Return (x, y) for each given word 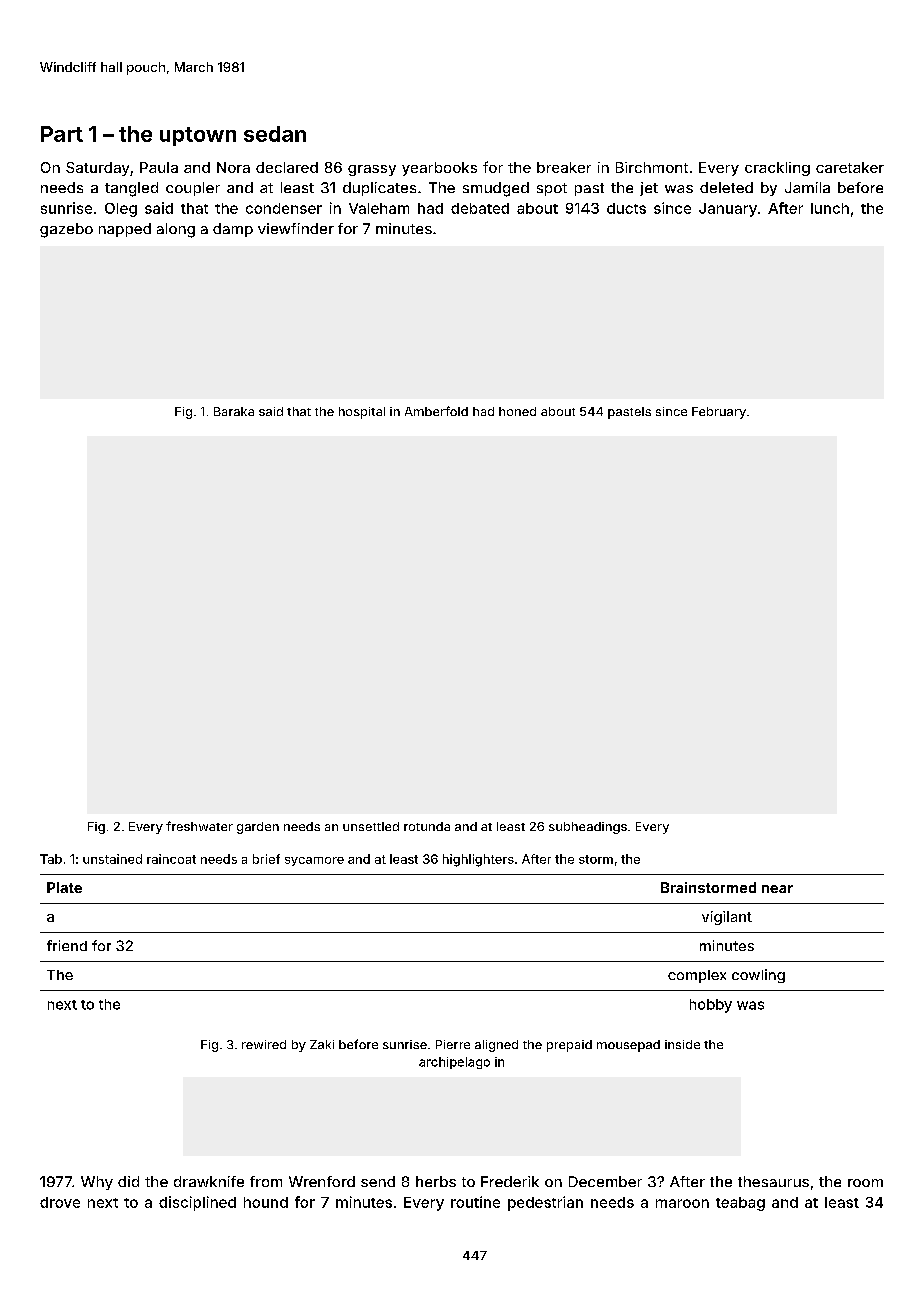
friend (67, 945)
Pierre (453, 1044)
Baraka (234, 411)
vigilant (727, 918)
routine (475, 1202)
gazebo (66, 230)
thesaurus (773, 1181)
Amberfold (436, 411)
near (777, 889)
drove (60, 1202)
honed (517, 411)
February (719, 413)
